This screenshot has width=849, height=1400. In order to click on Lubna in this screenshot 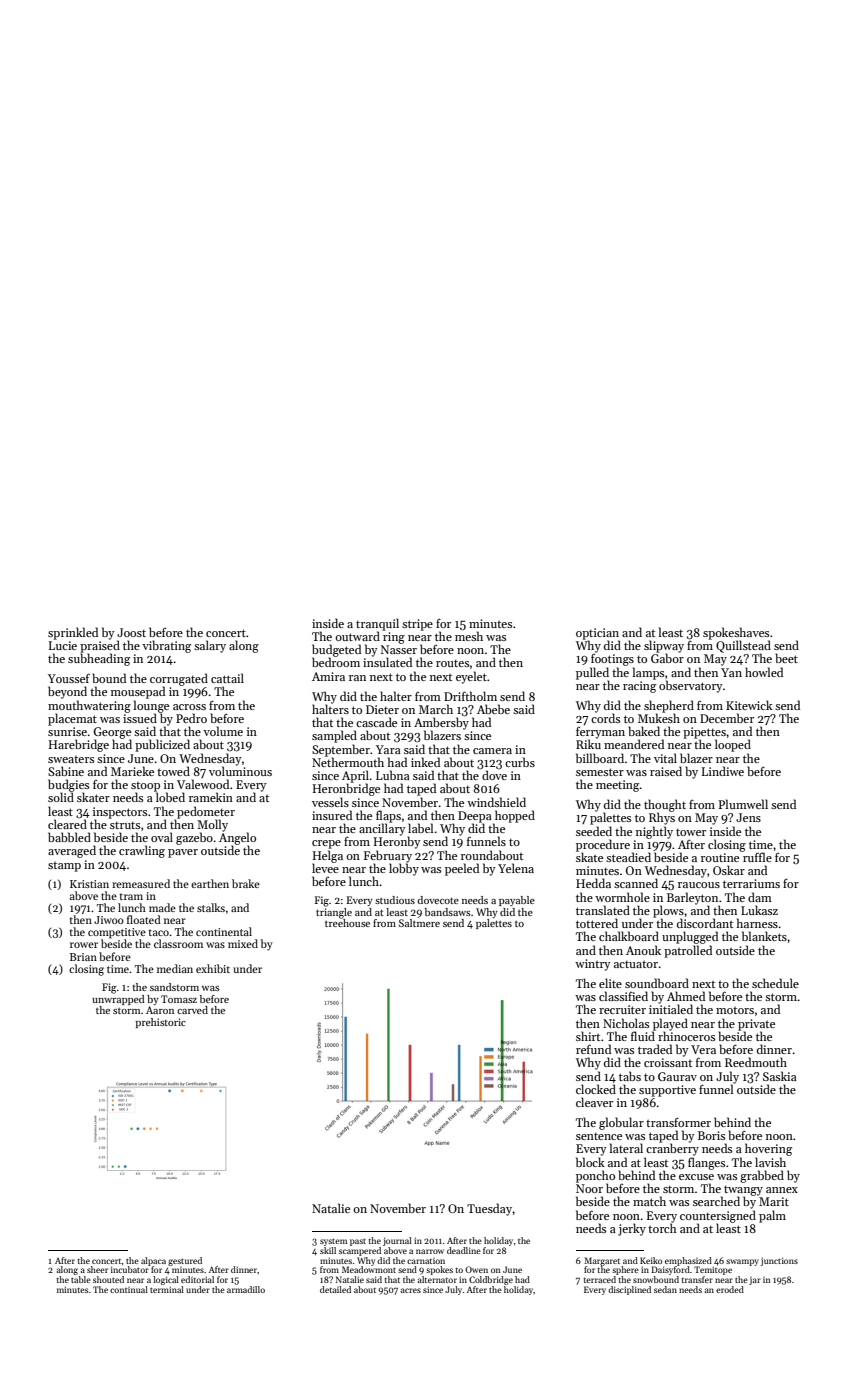, I will do `click(393, 775)`.
